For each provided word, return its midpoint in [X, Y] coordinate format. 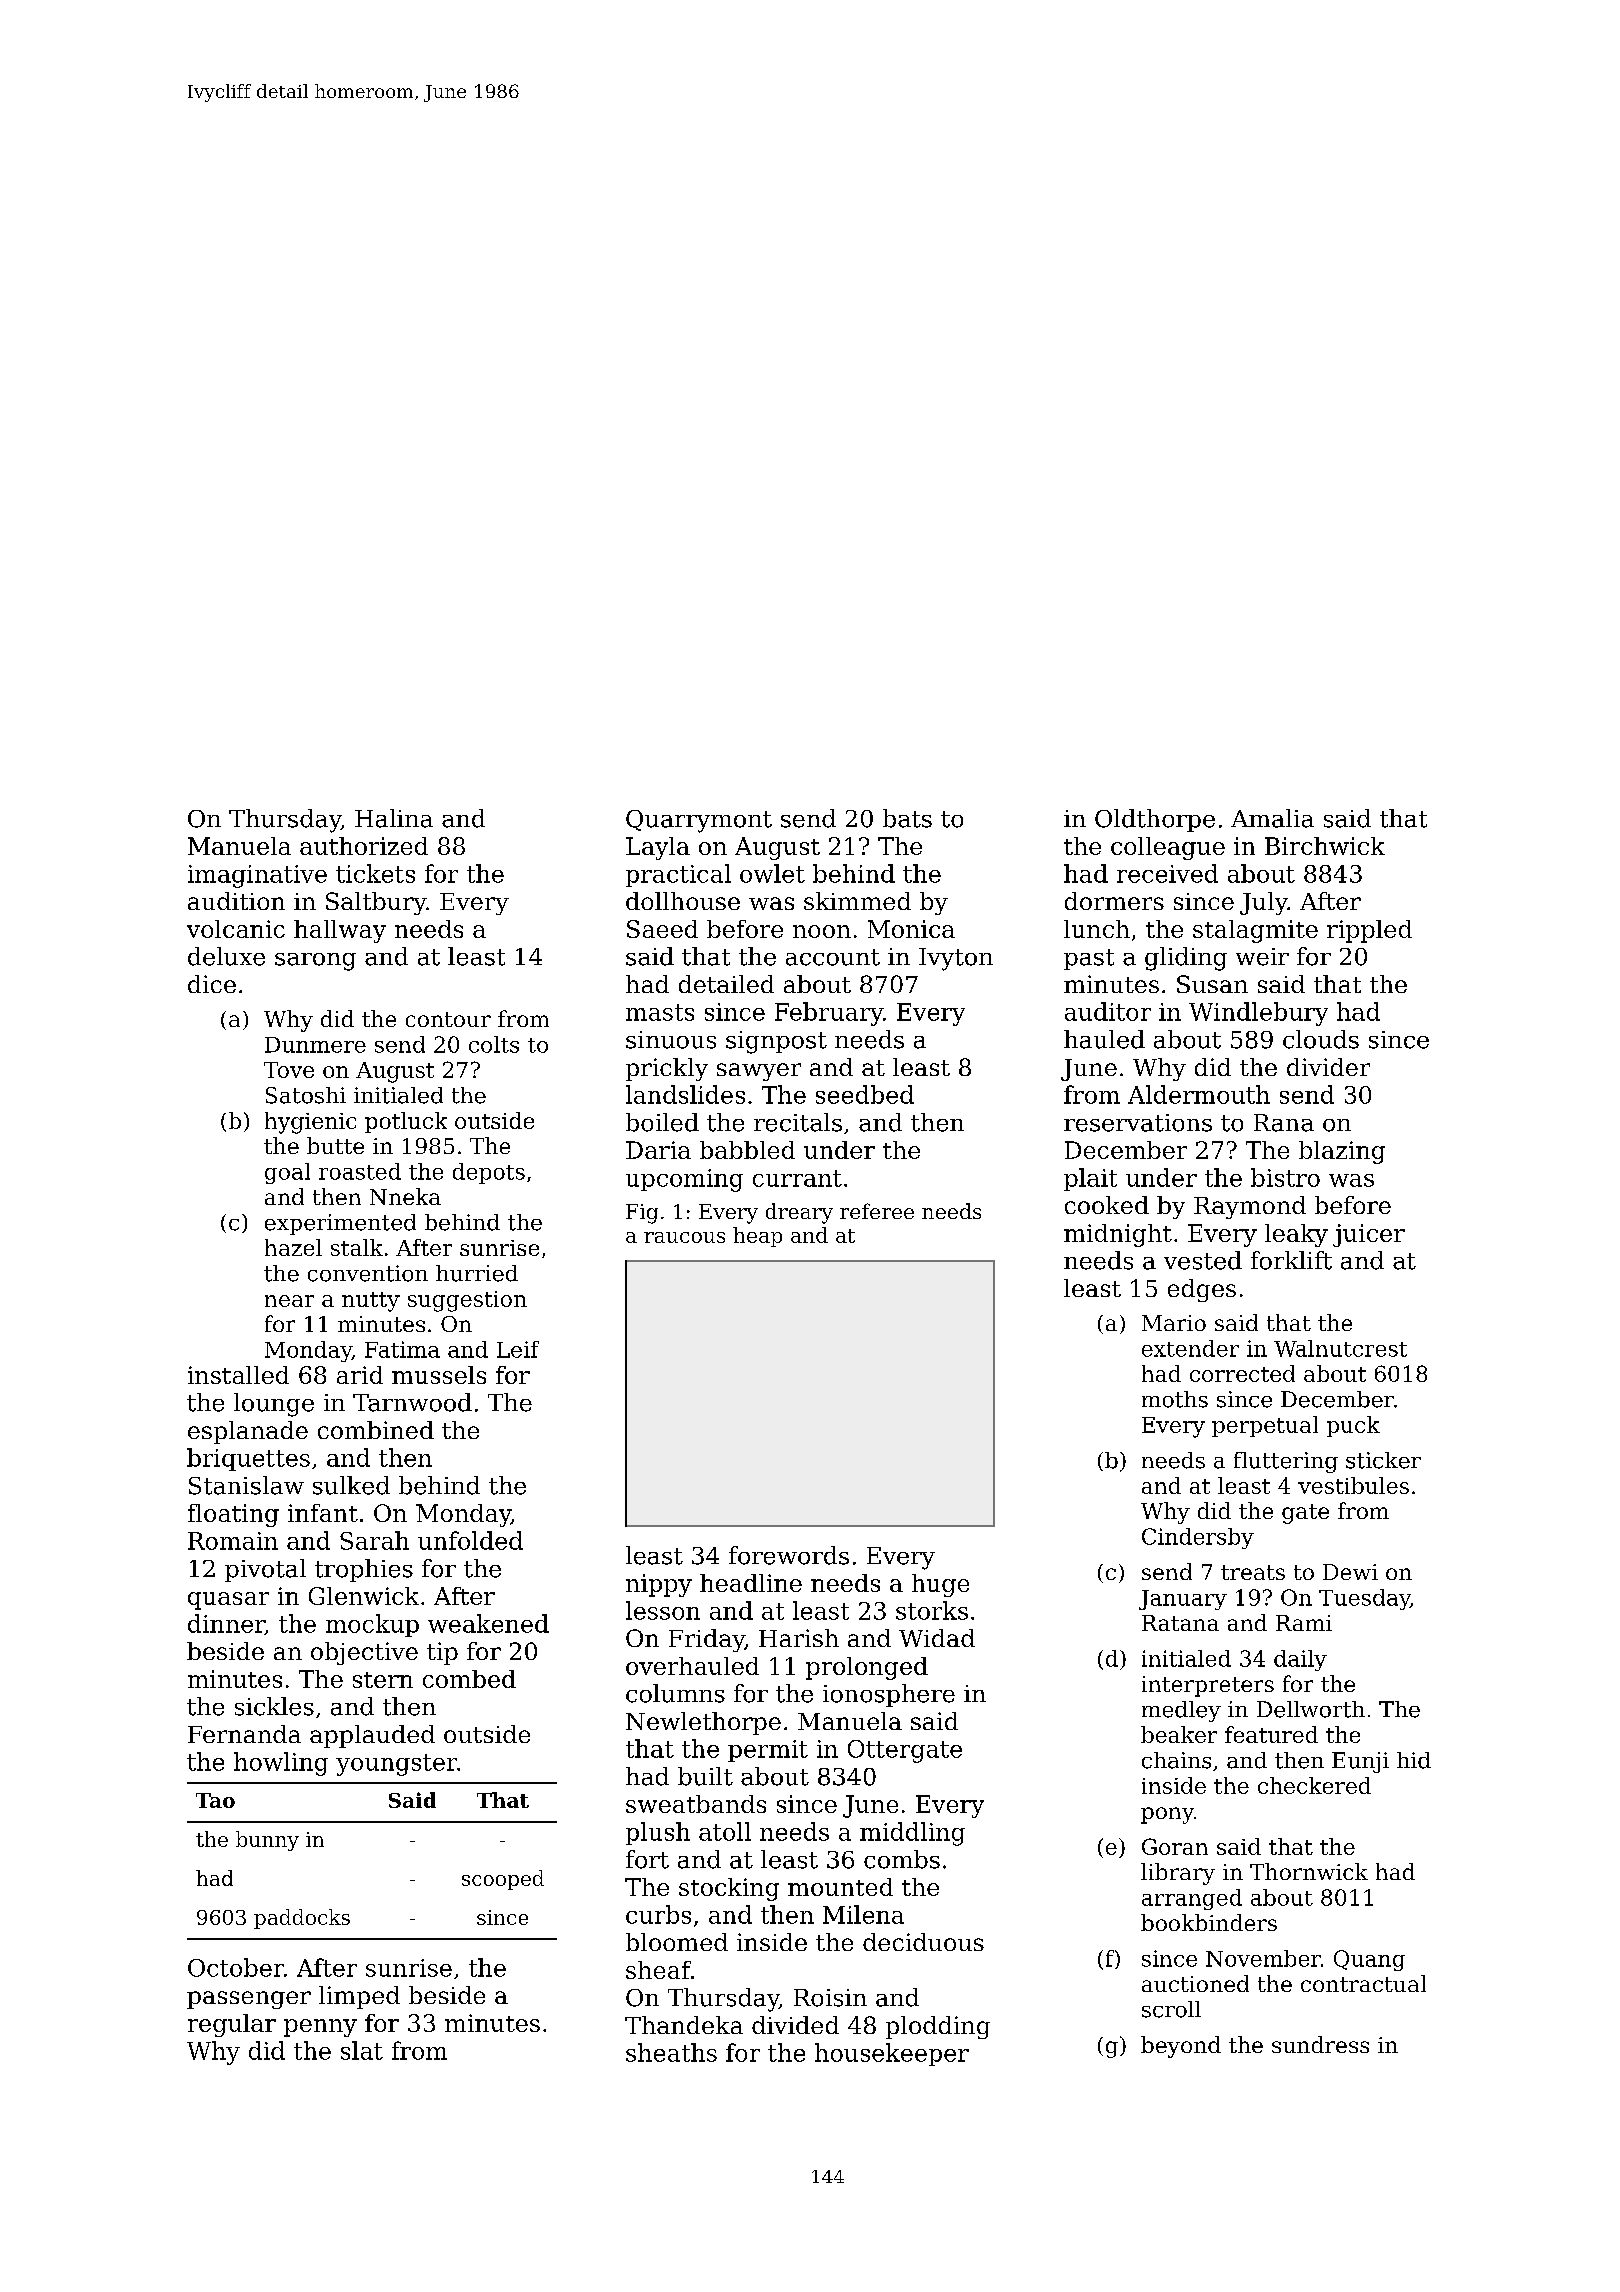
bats [907, 818]
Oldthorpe [1155, 820]
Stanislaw [246, 1485]
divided [795, 2025]
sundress [1320, 2044]
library [1178, 1874]
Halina [394, 818]
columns [675, 1693]
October [236, 1967]
